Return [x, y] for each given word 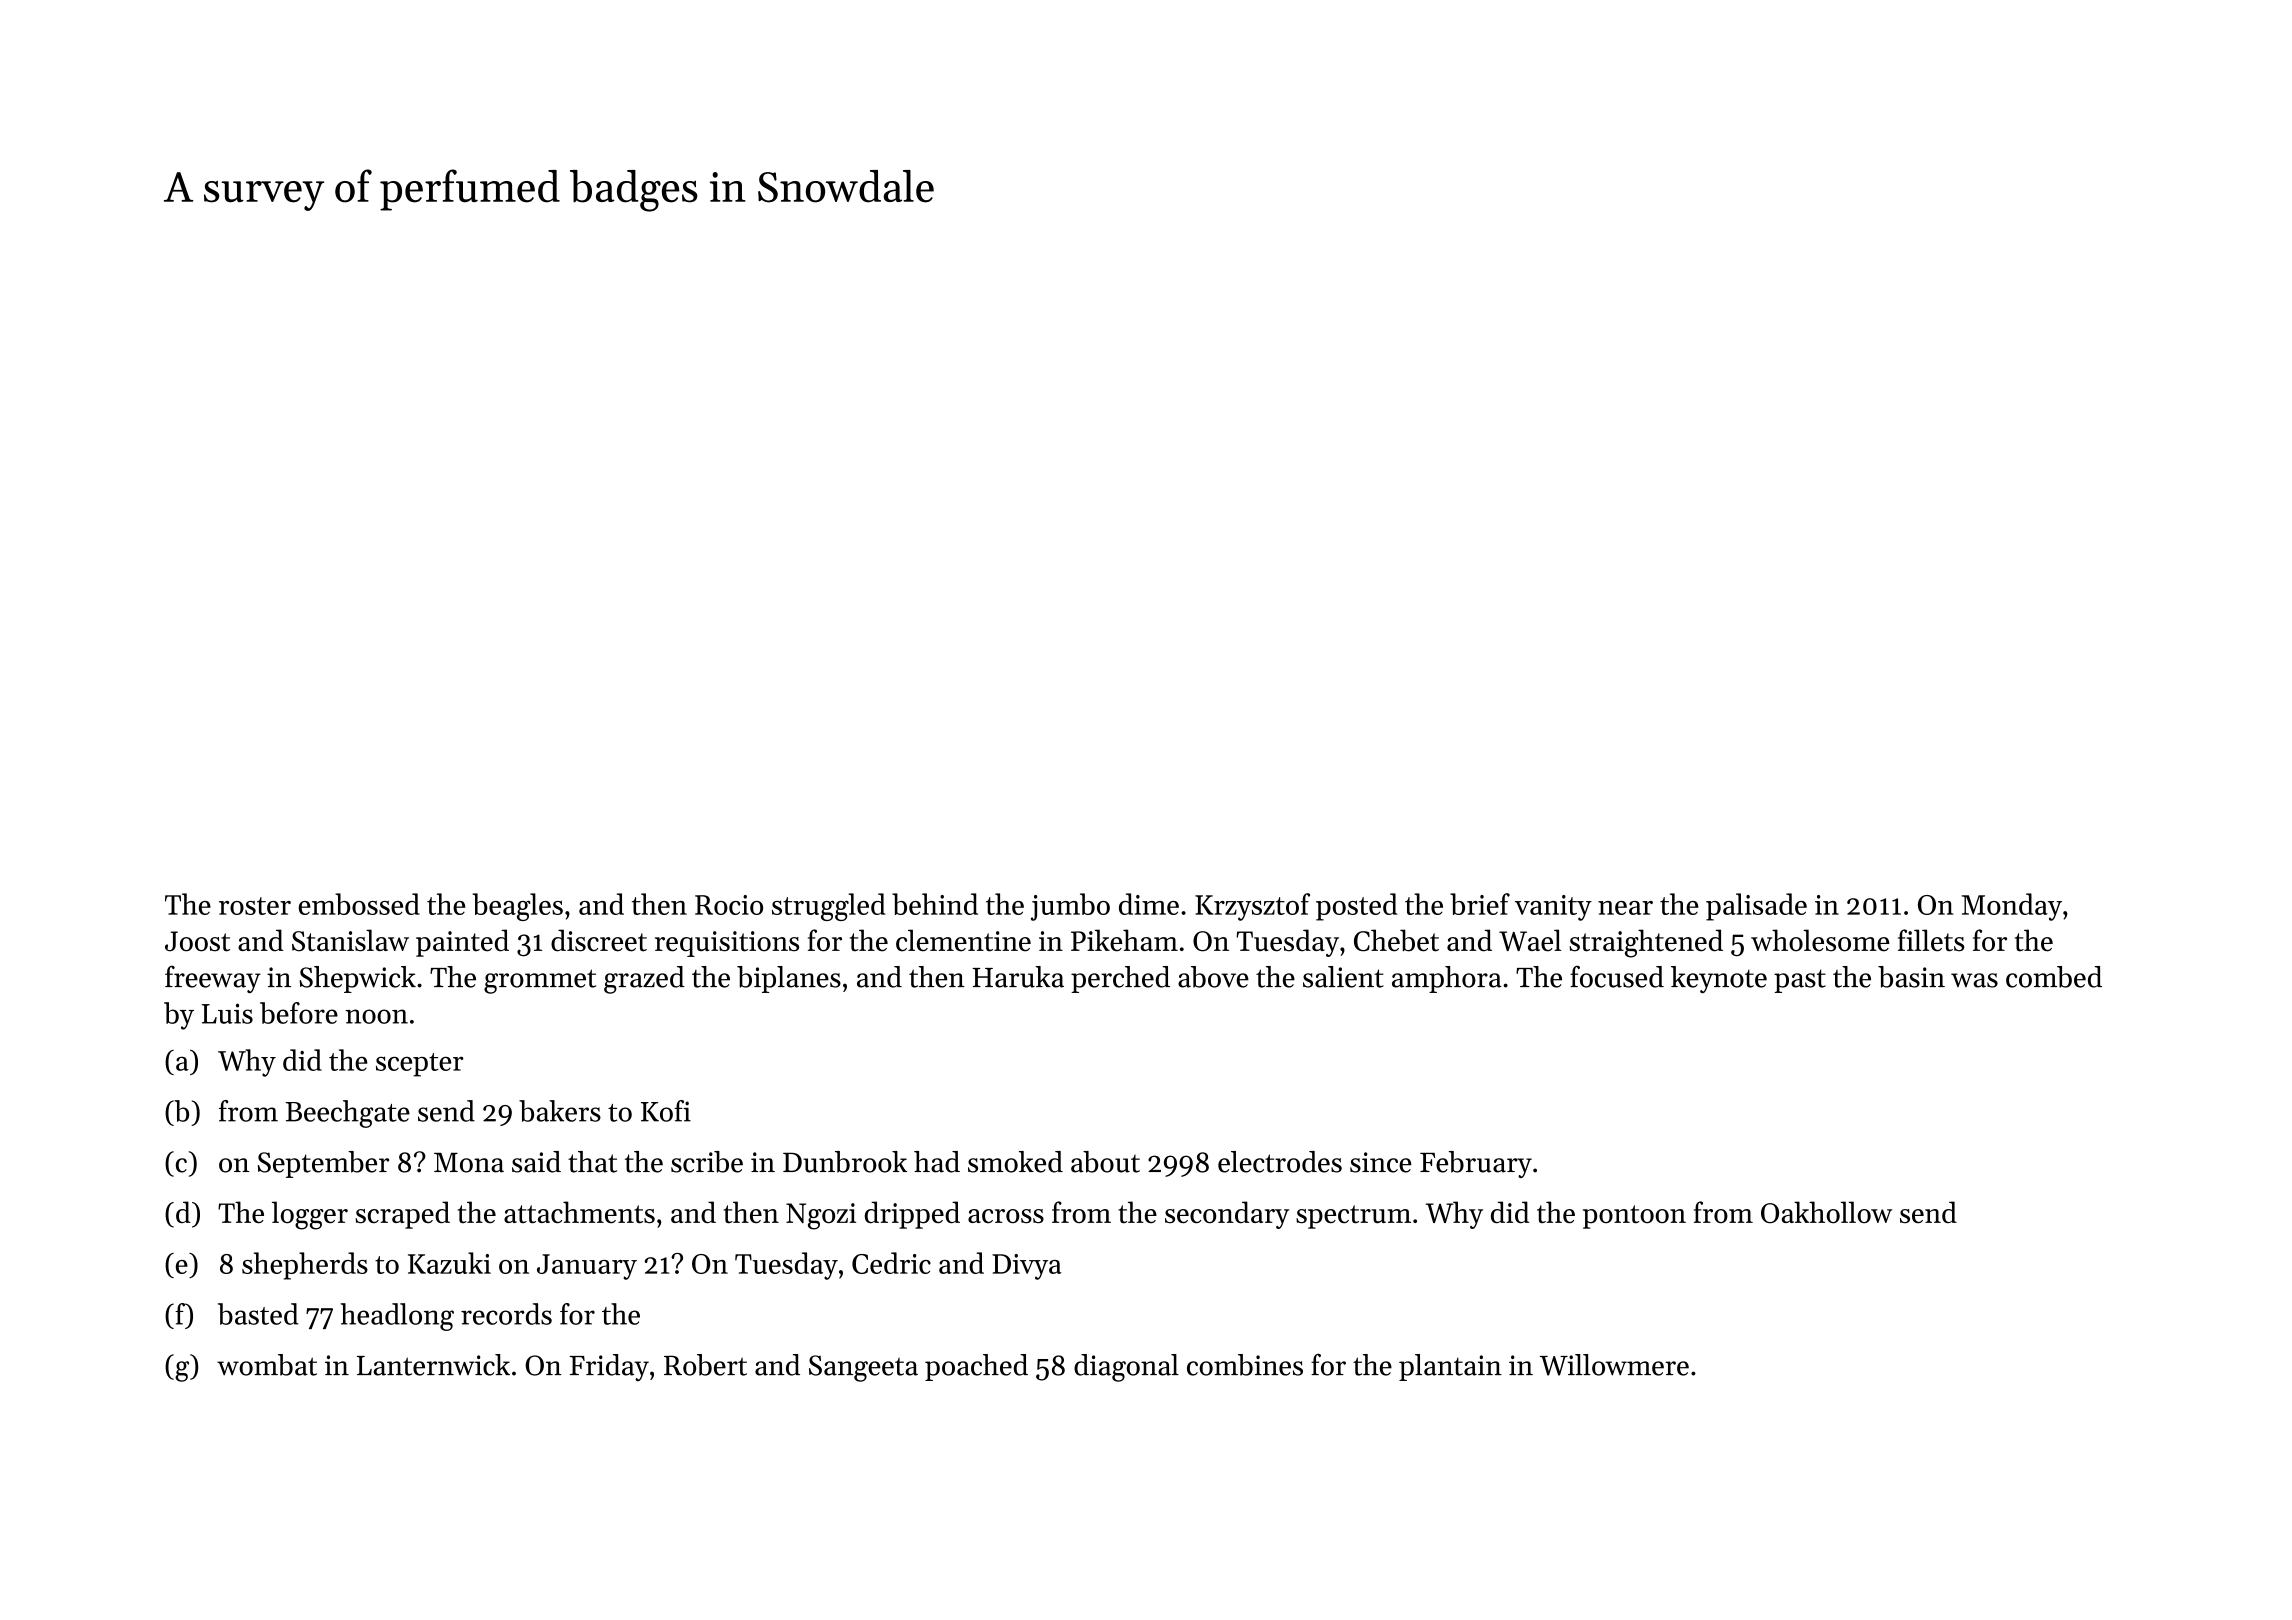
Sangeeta [863, 1368]
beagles [517, 907]
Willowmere [1614, 1365]
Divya [1027, 1267]
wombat [267, 1365]
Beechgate [347, 1114]
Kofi [666, 1111]
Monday [2012, 907]
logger [310, 1215]
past [1800, 981]
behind [935, 904]
